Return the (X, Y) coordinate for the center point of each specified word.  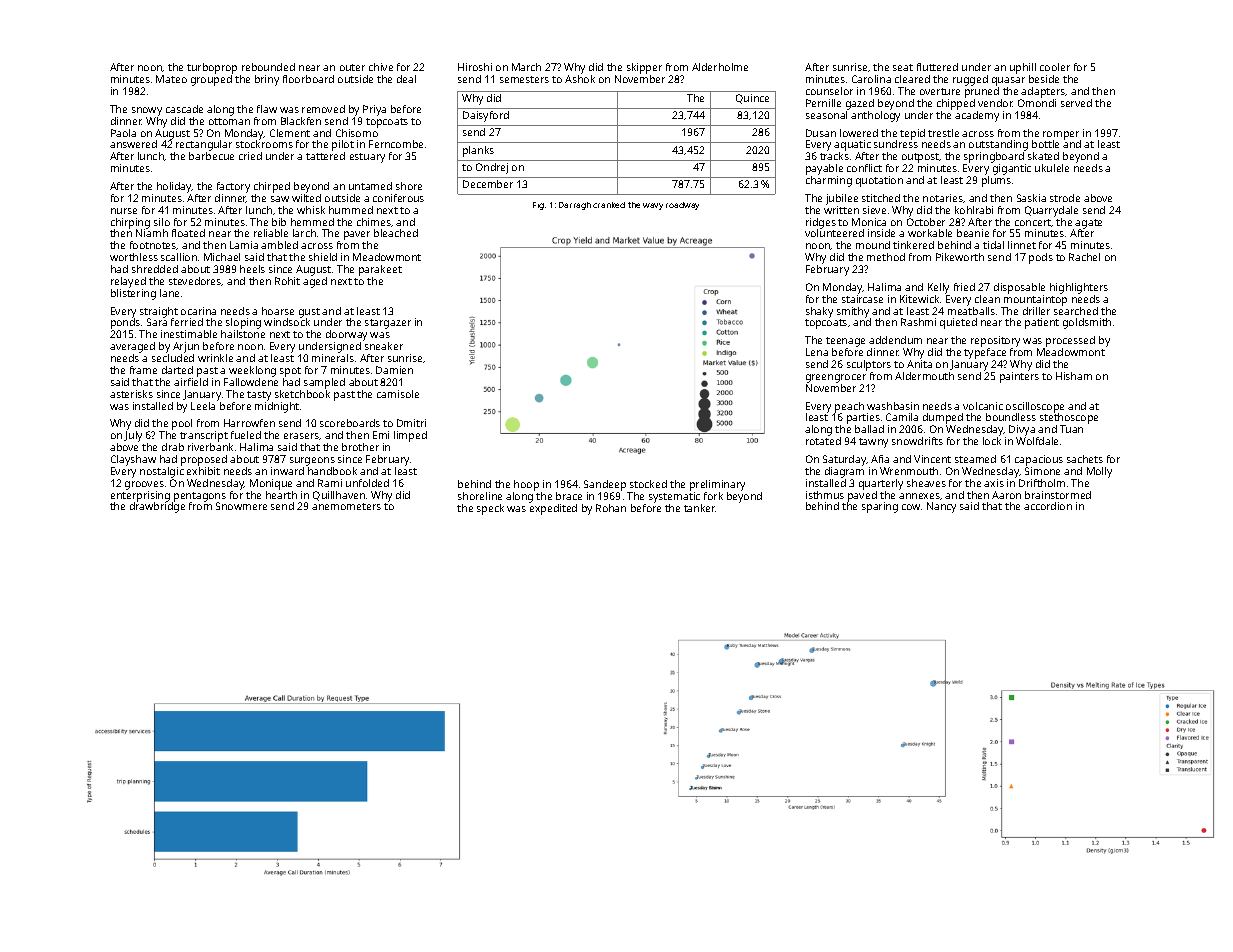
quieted (958, 323)
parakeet (380, 270)
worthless (134, 257)
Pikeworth (960, 257)
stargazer (388, 324)
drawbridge (157, 507)
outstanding (998, 145)
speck (490, 509)
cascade (184, 109)
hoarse (278, 311)
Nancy (941, 507)
